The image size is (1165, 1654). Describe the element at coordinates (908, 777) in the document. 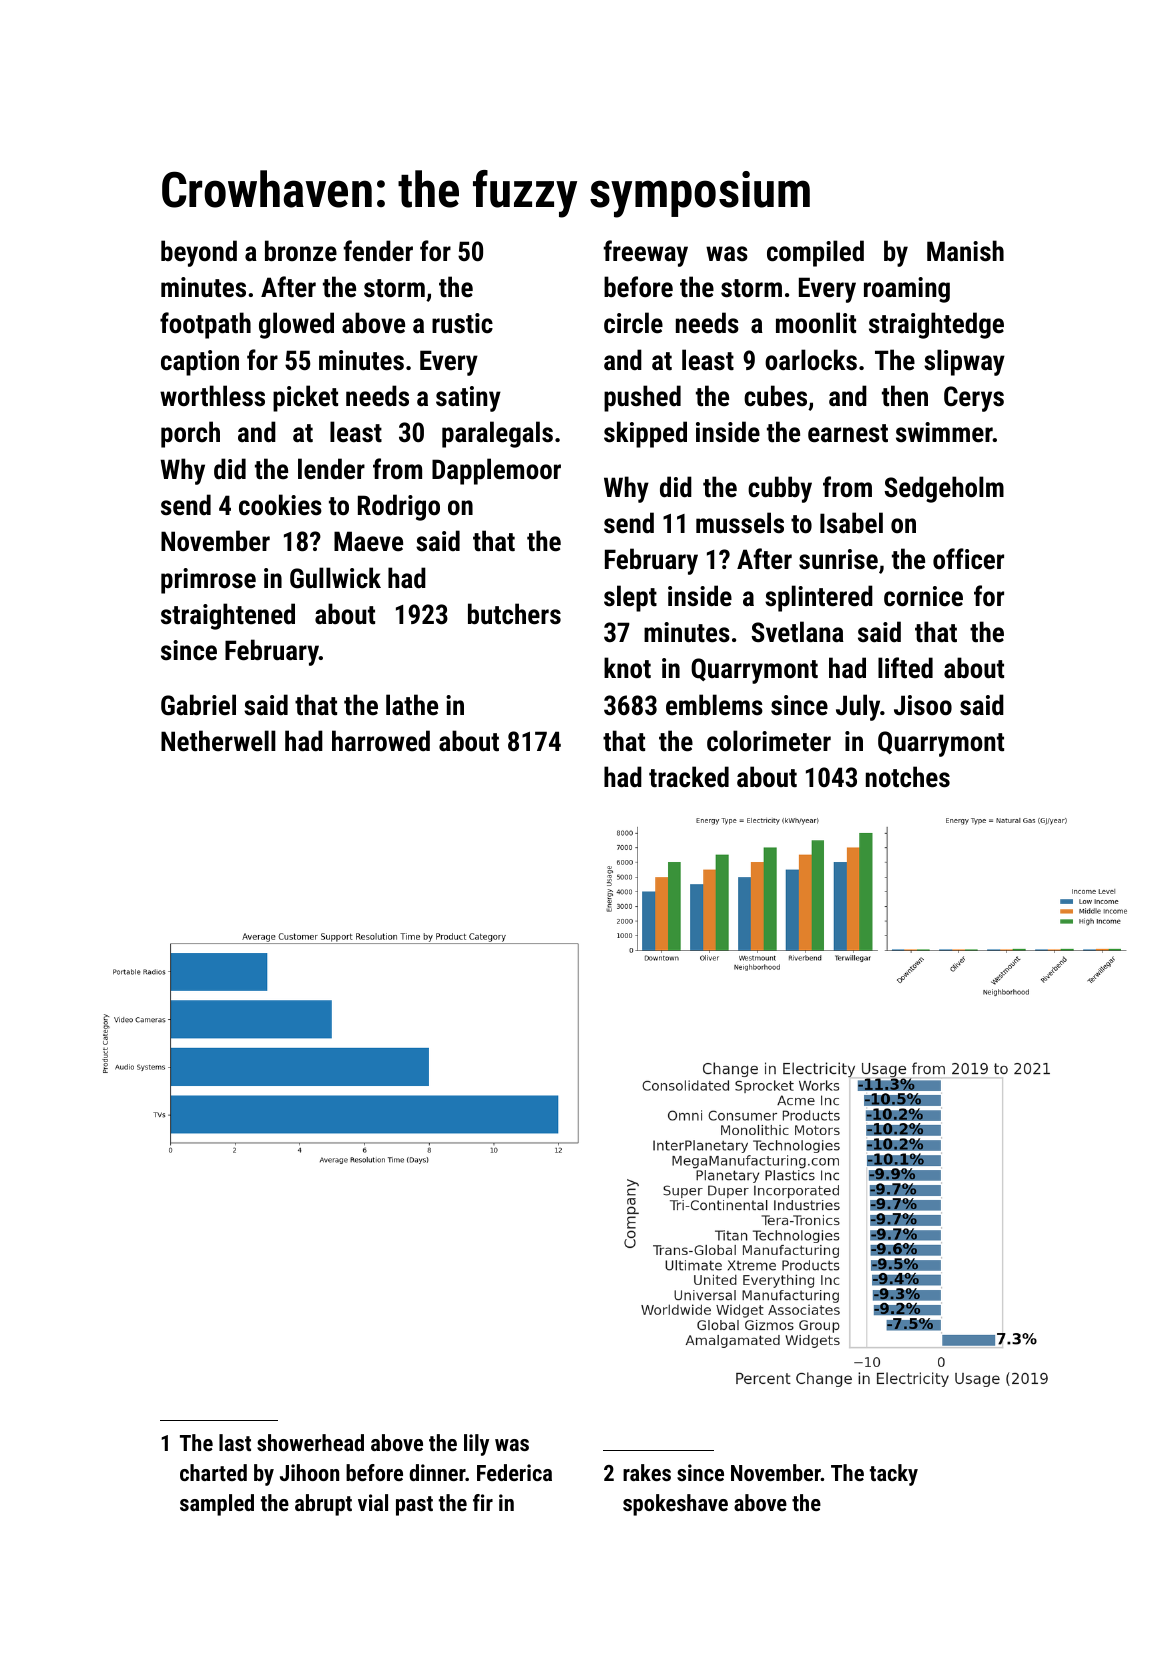

I see `notches` at that location.
